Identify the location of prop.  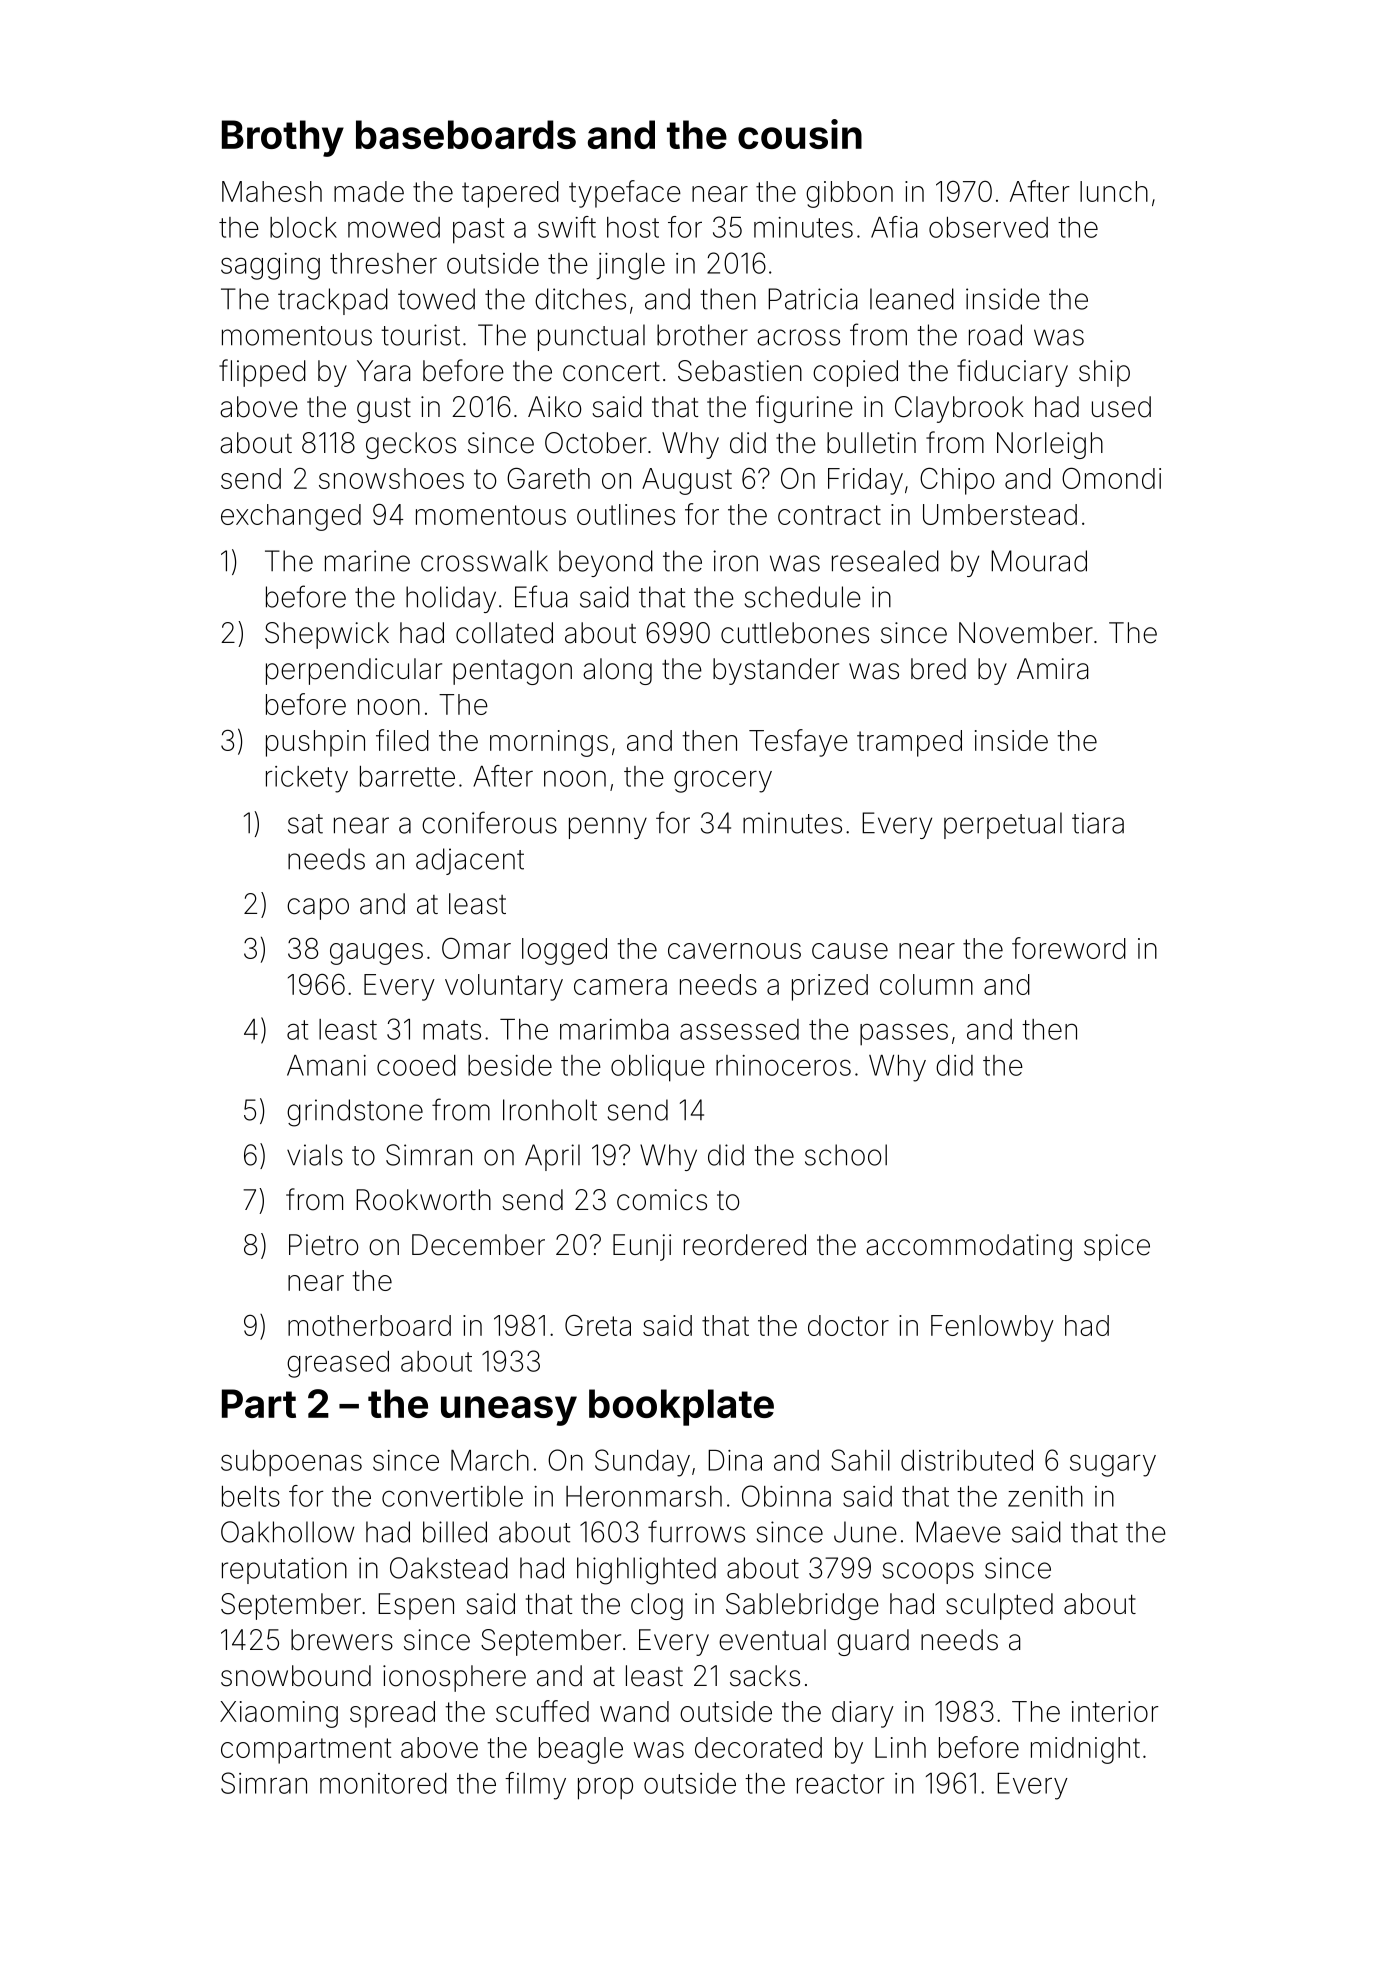
(605, 1788).
